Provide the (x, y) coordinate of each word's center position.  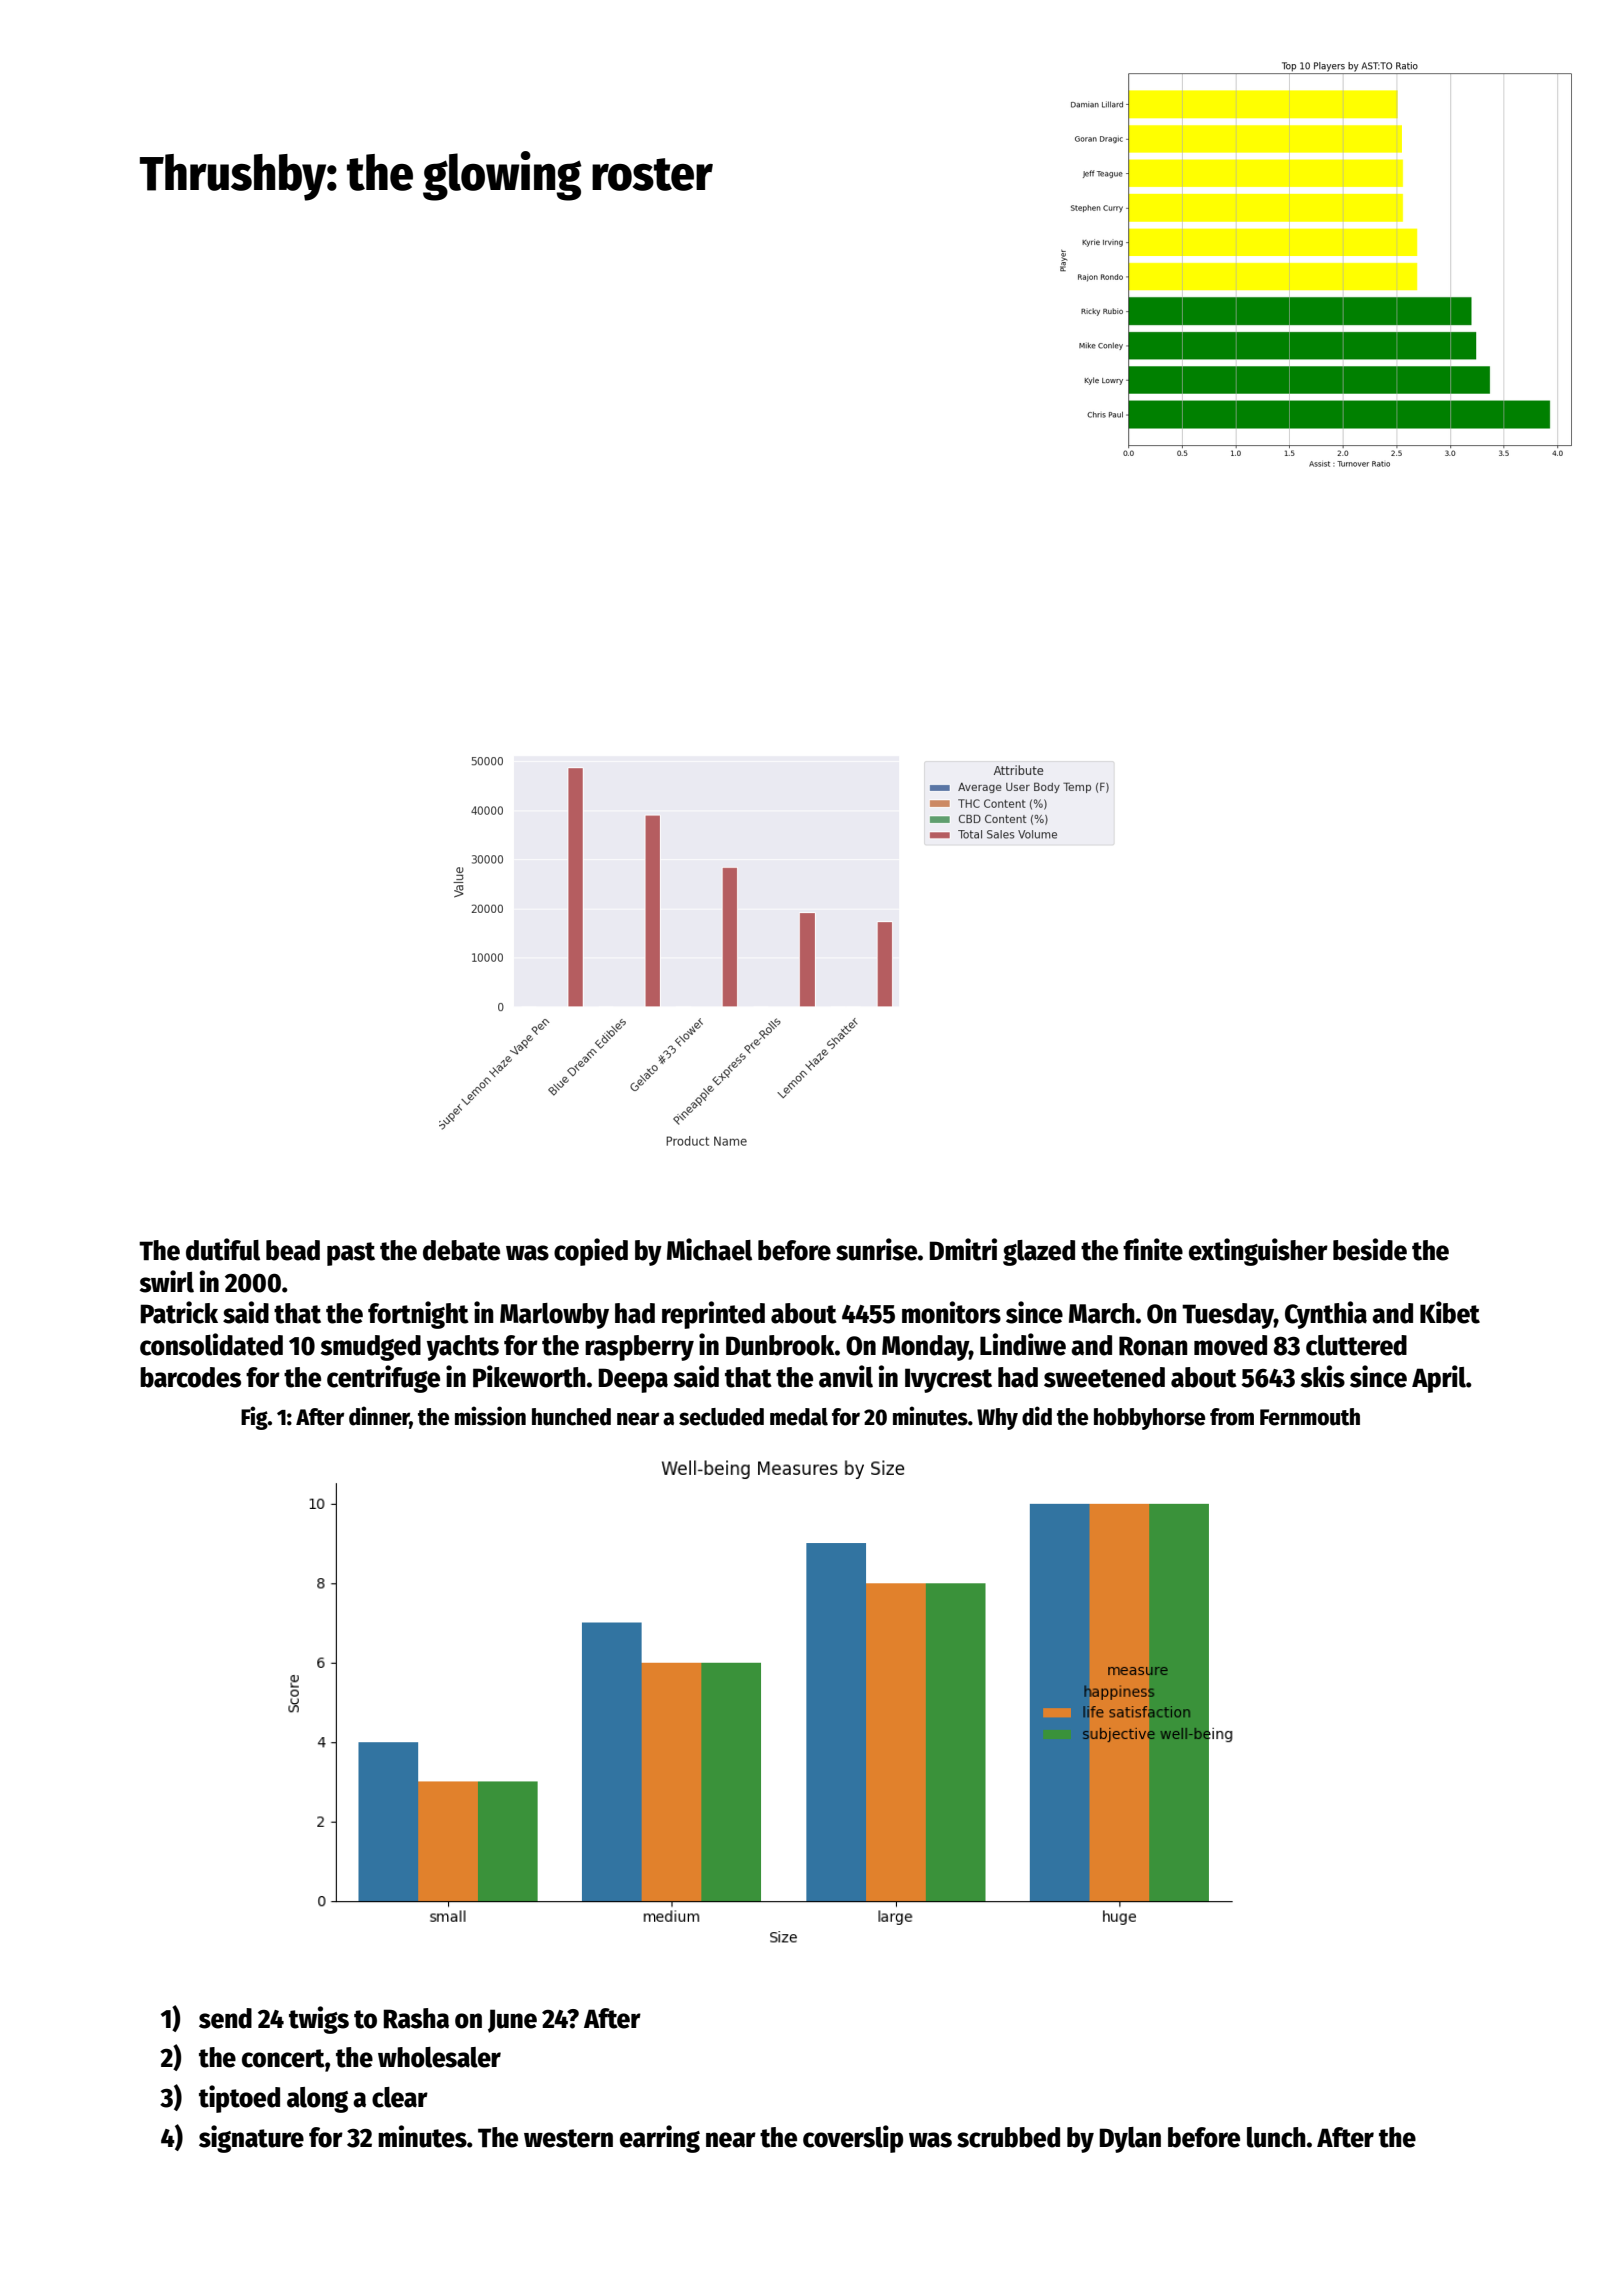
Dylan (1130, 2140)
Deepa (633, 1380)
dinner (379, 1416)
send (225, 2018)
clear (400, 2097)
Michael (709, 1249)
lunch (1276, 2137)
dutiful (223, 1249)
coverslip (853, 2139)
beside (1370, 1249)
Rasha (416, 2018)
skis (1323, 1376)
